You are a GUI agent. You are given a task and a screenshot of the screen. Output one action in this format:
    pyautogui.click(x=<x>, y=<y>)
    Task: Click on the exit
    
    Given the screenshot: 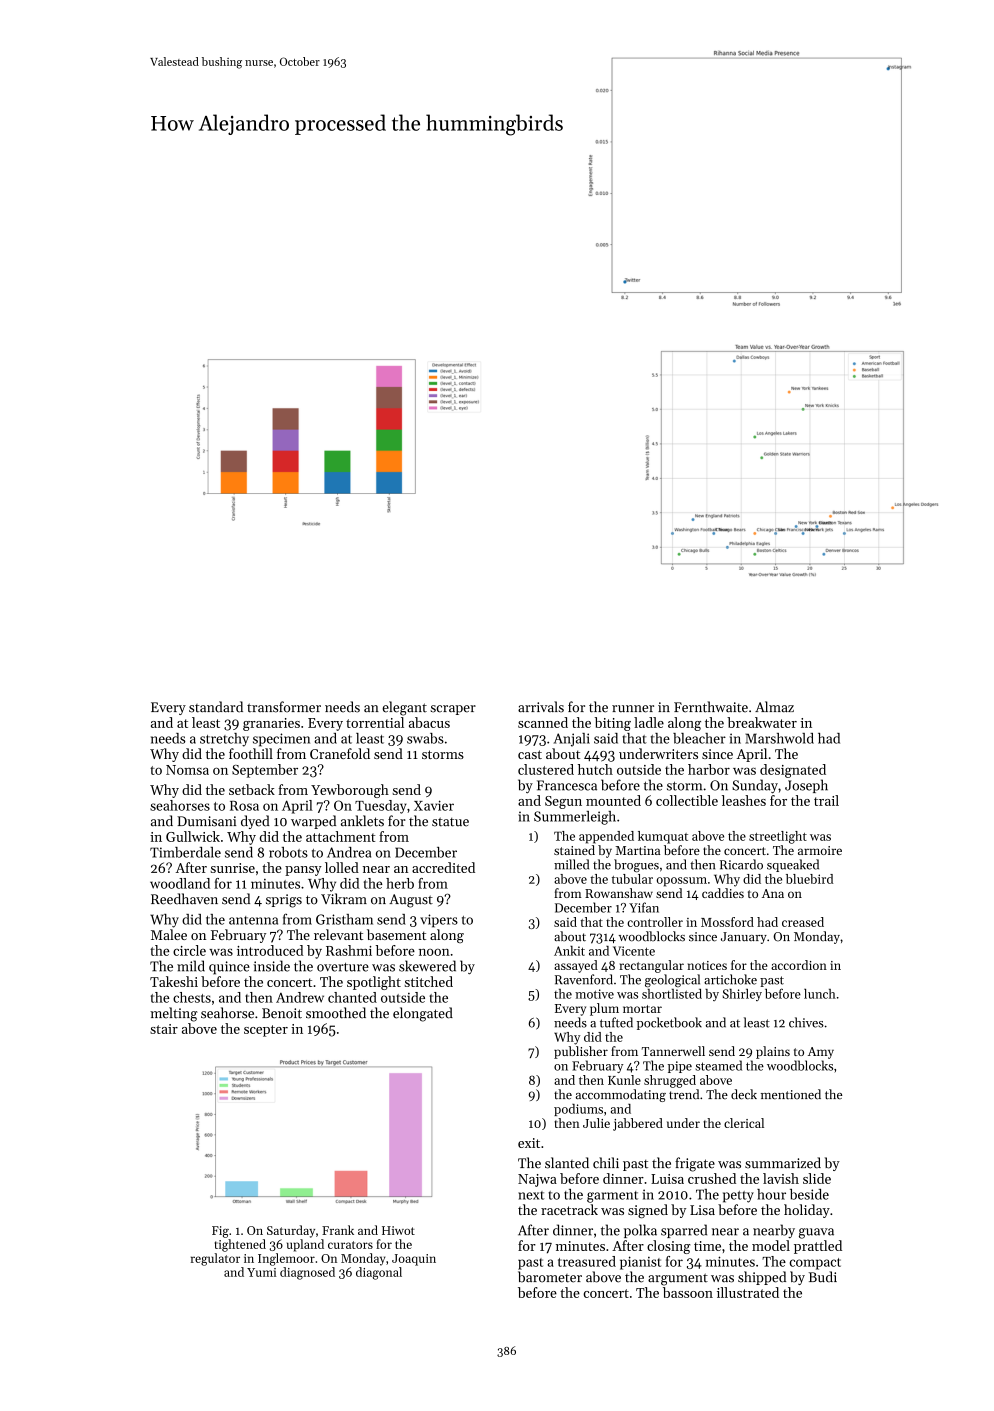 What is the action you would take?
    pyautogui.click(x=529, y=1143)
